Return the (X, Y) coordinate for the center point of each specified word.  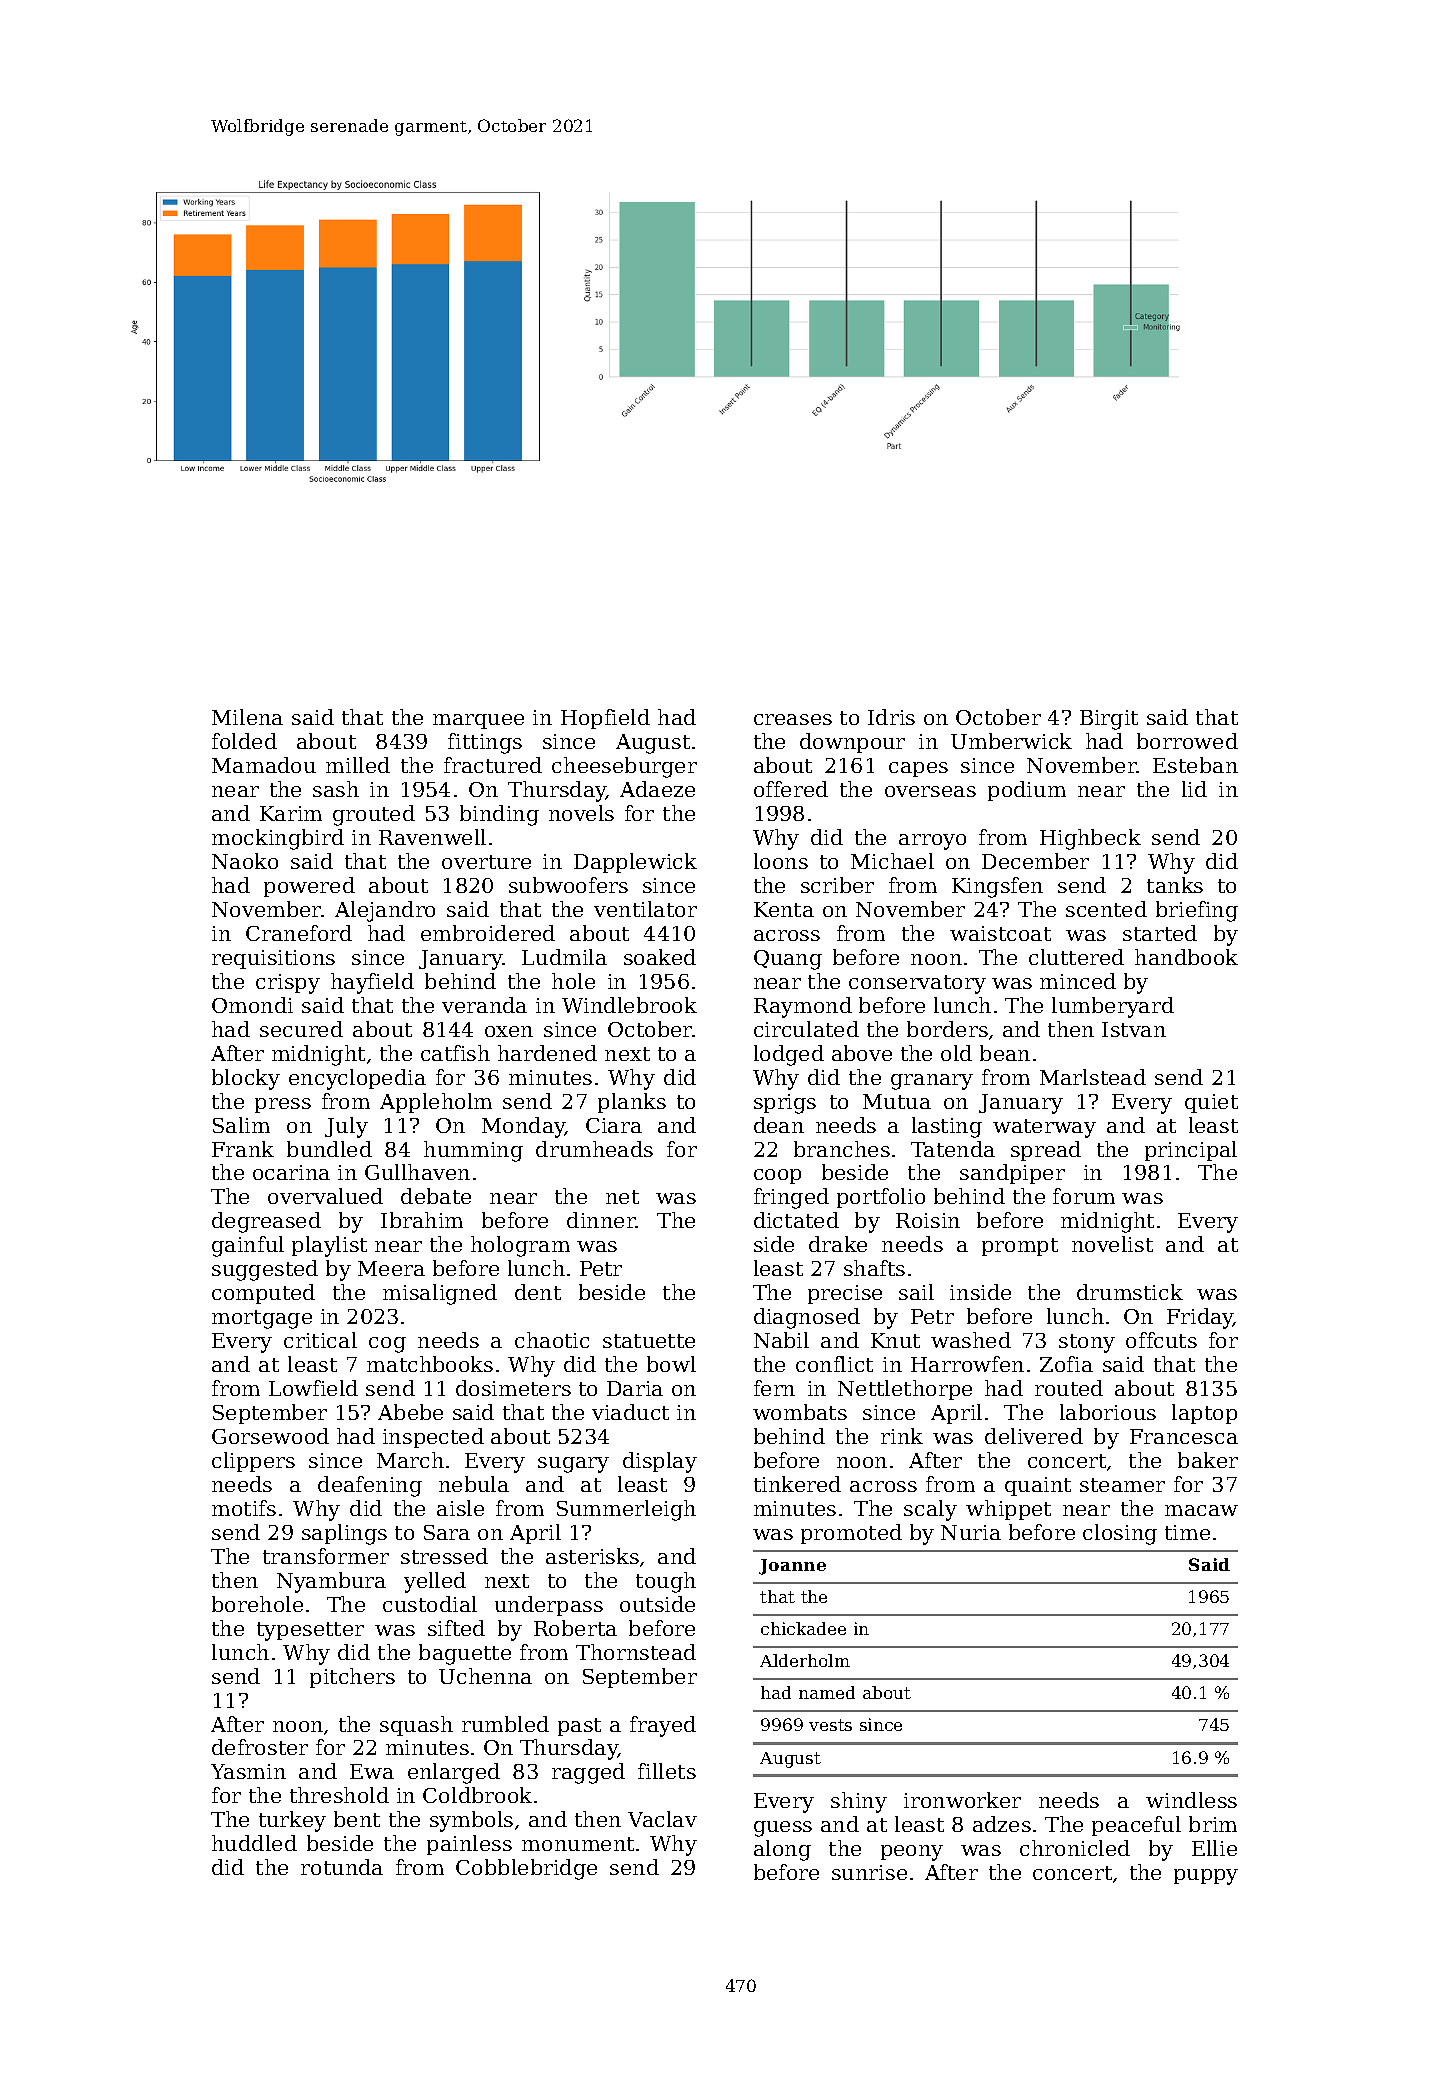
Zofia (1066, 1364)
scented (1106, 909)
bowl (671, 1364)
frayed (663, 1726)
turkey (292, 1821)
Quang (788, 960)
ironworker (962, 1800)
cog (387, 1345)
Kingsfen (997, 887)
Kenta (784, 909)
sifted (456, 1628)
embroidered (488, 933)
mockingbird (278, 839)
